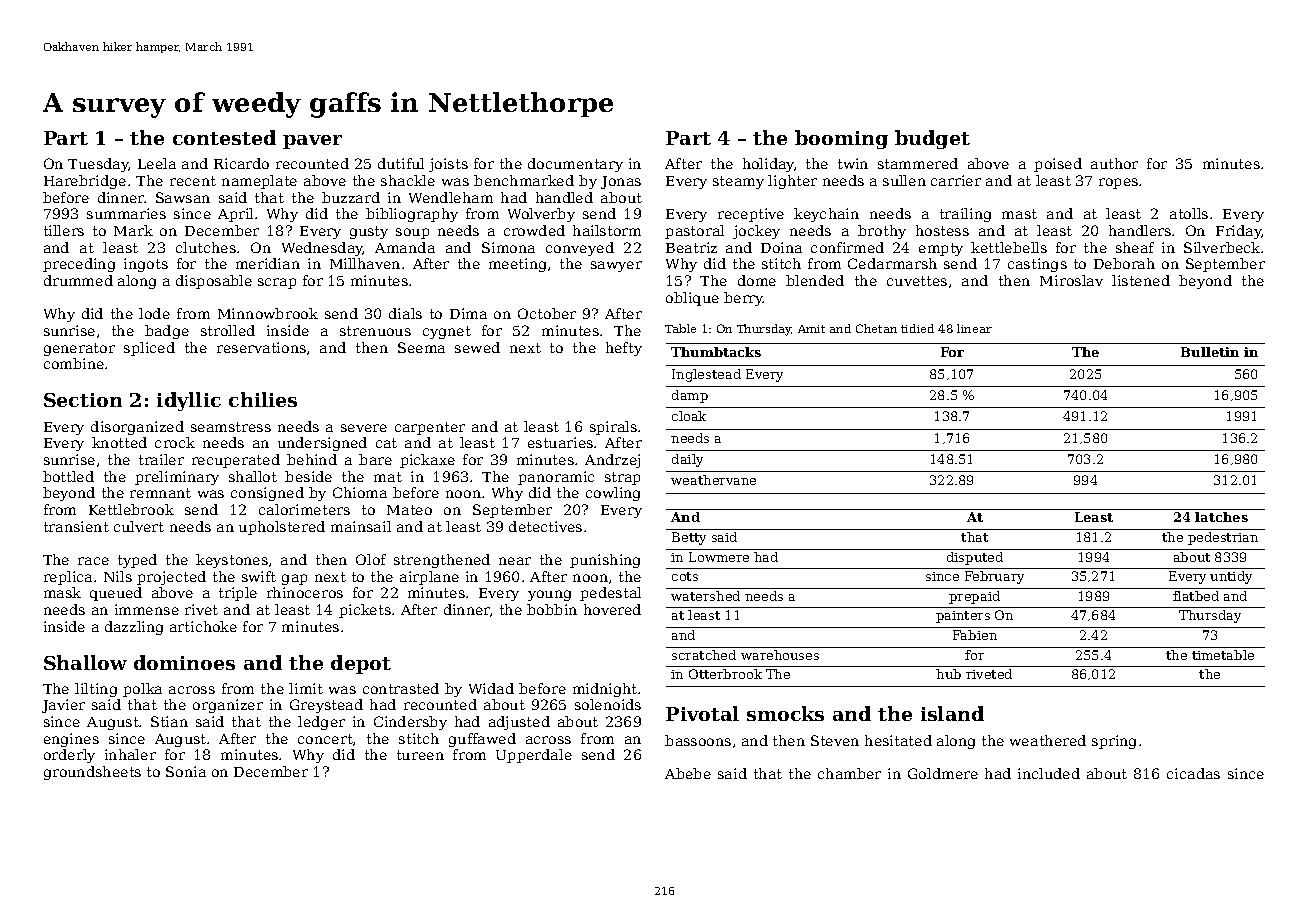 The image size is (1308, 924). What do you see at coordinates (691, 247) in the document?
I see `Beatriz` at bounding box center [691, 247].
